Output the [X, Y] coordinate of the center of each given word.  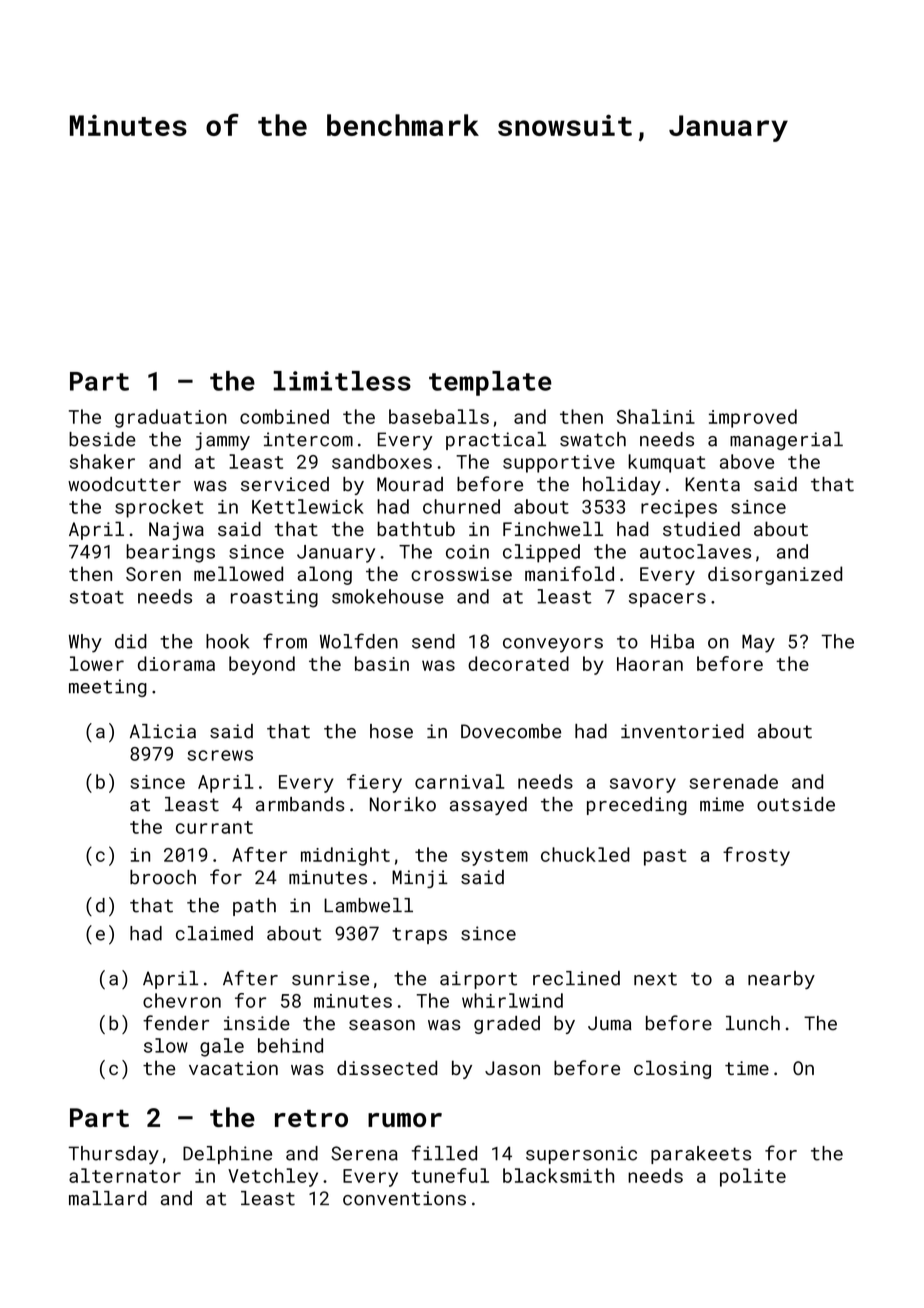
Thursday [113, 1155]
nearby [781, 980]
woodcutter [124, 484]
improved [753, 418]
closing [672, 1069]
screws [220, 755]
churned [461, 506]
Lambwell [368, 905]
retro [311, 1118]
